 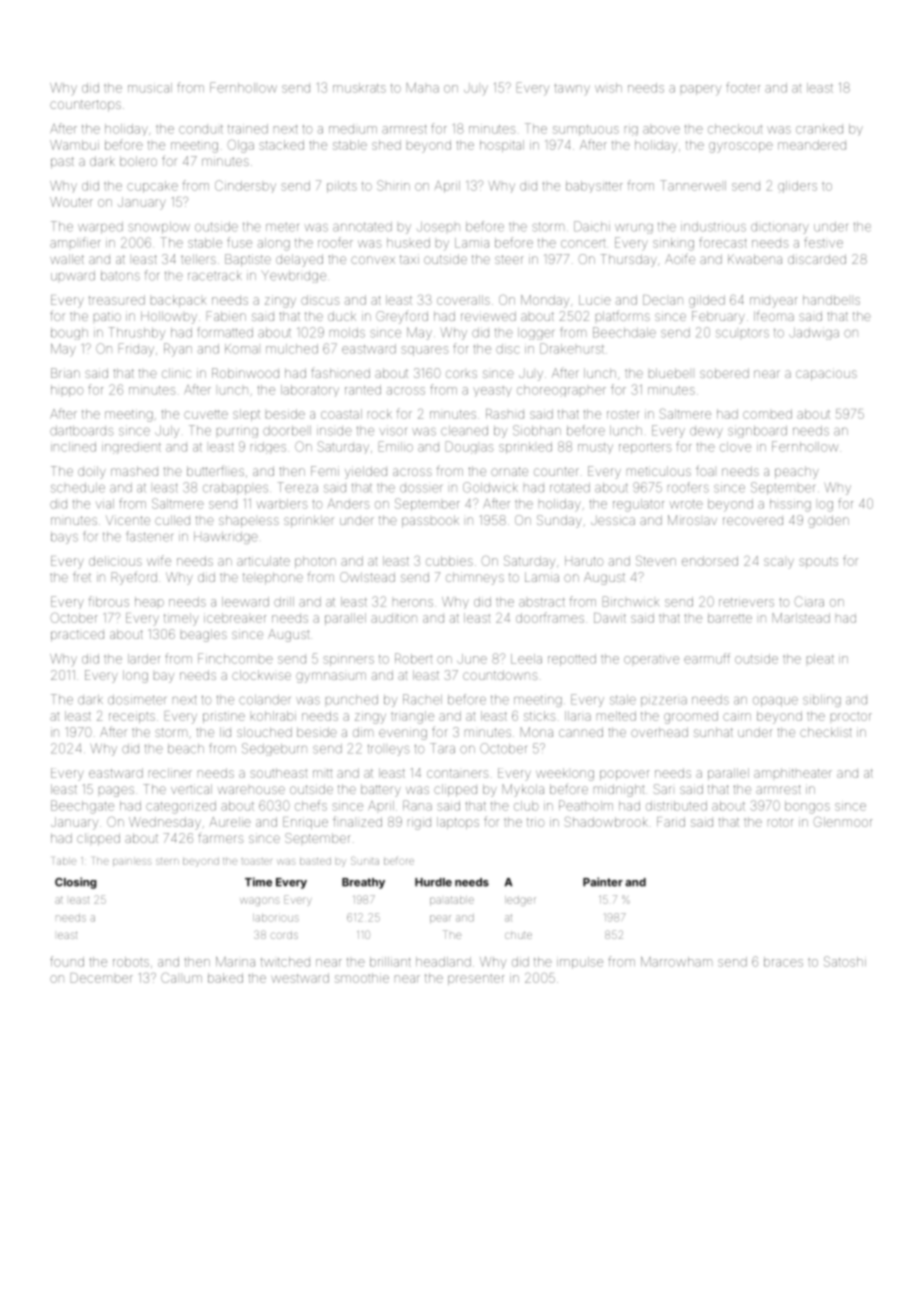 What do you see at coordinates (707, 658) in the image?
I see `earmuff` at bounding box center [707, 658].
